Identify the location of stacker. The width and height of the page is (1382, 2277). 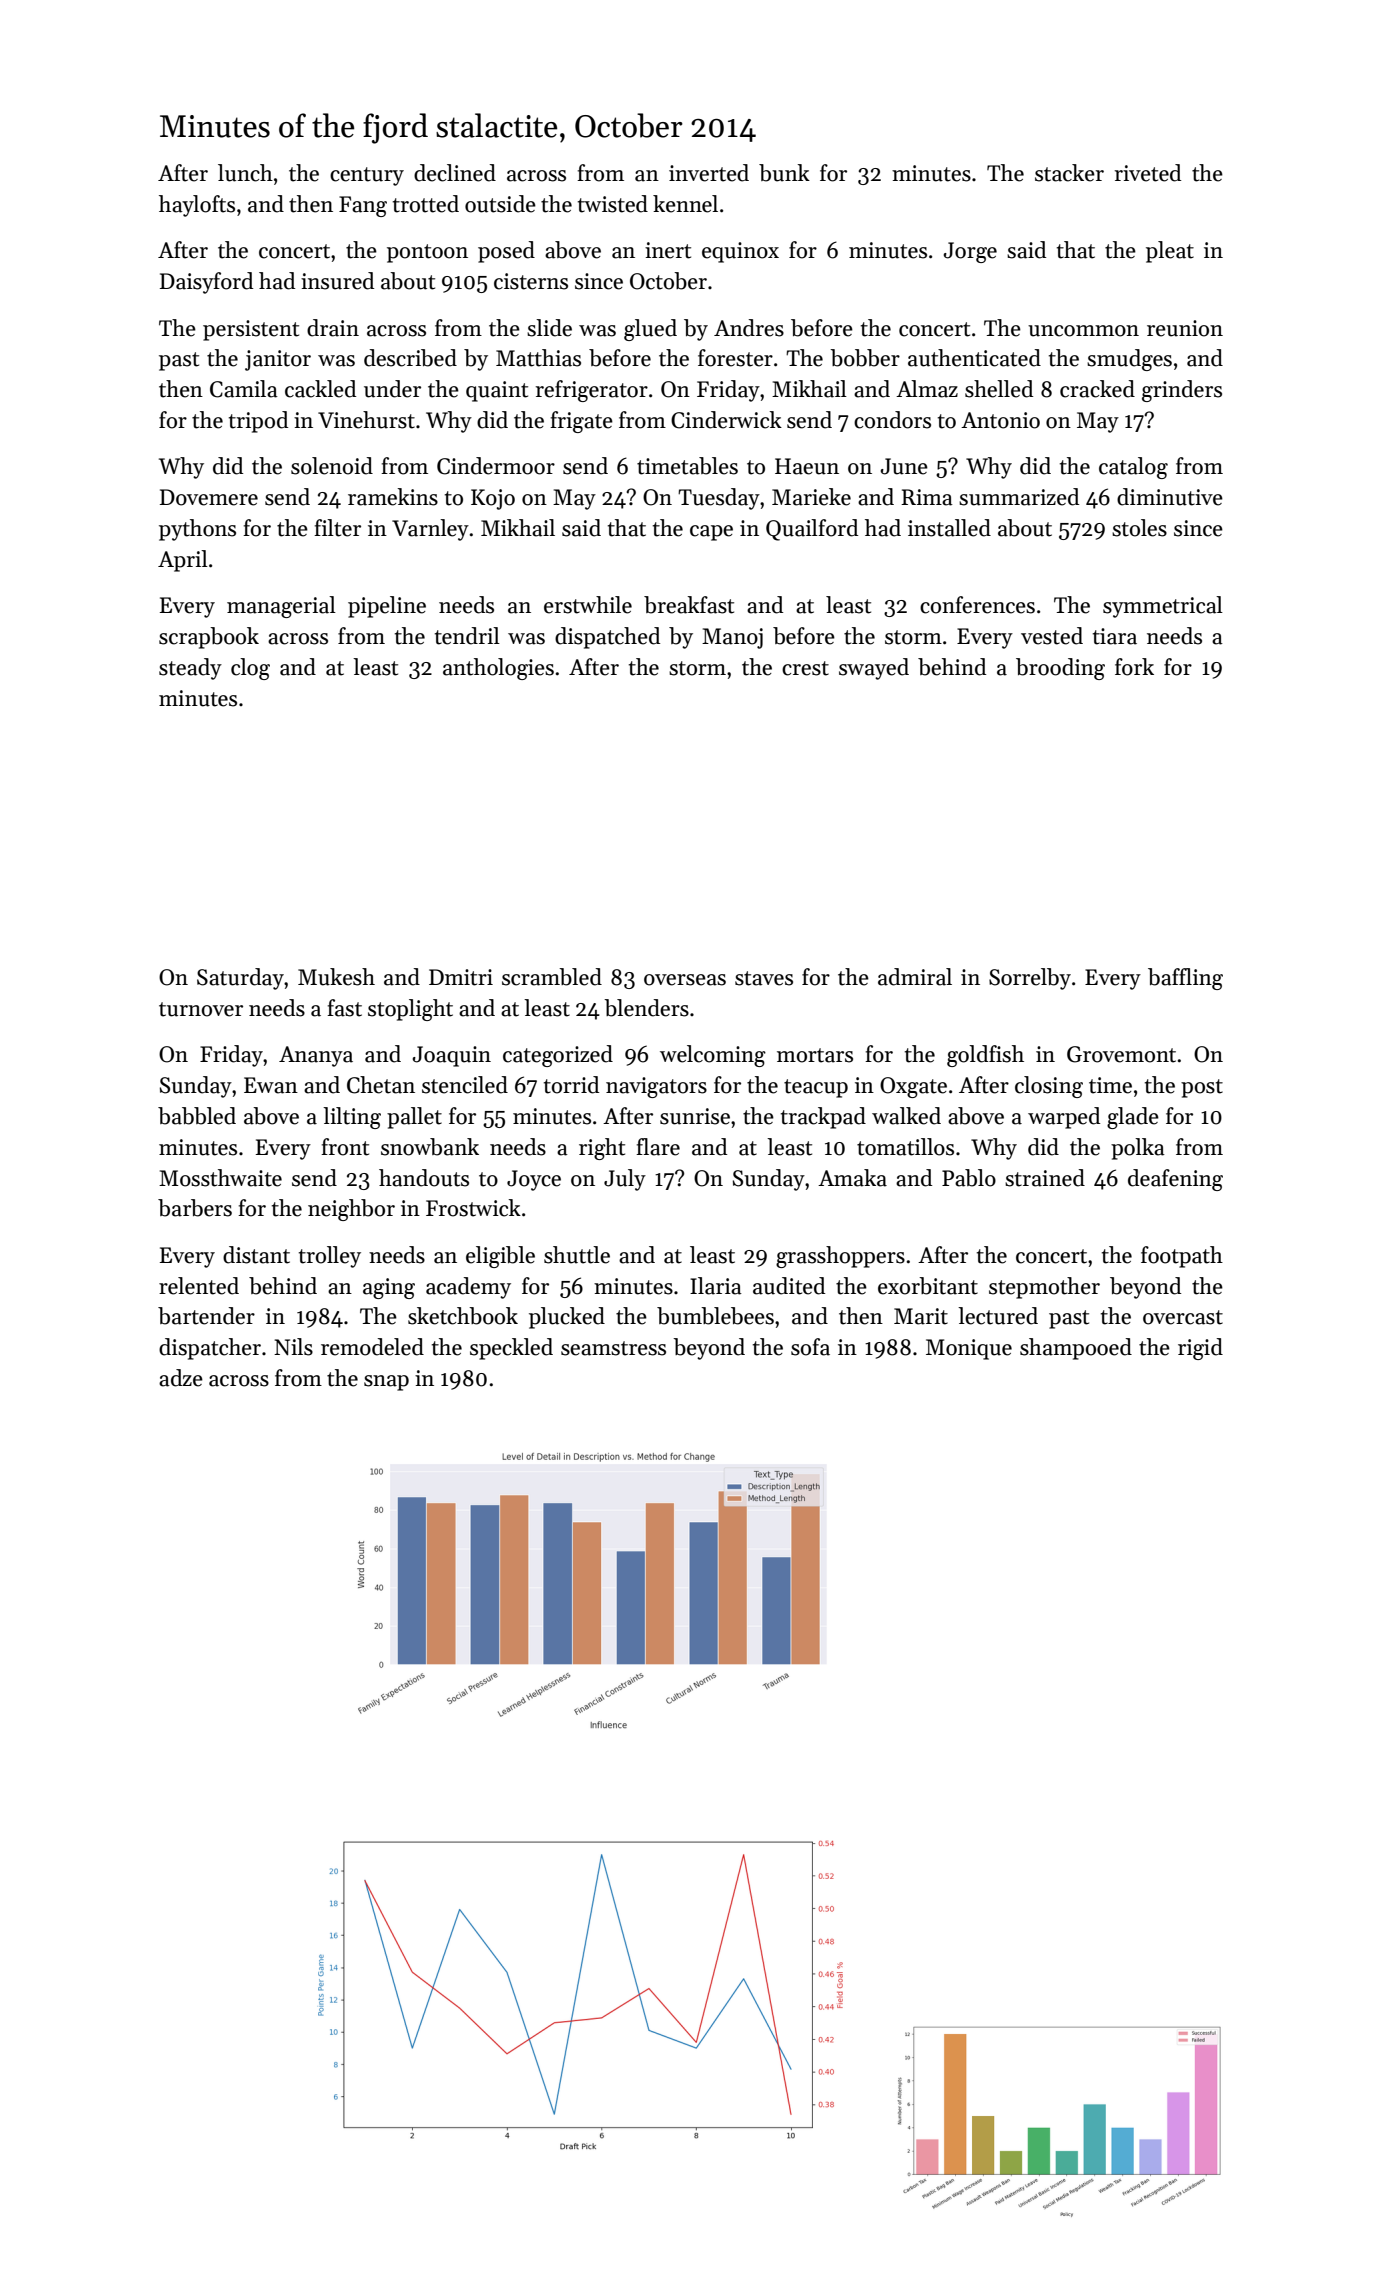
(1069, 173).
